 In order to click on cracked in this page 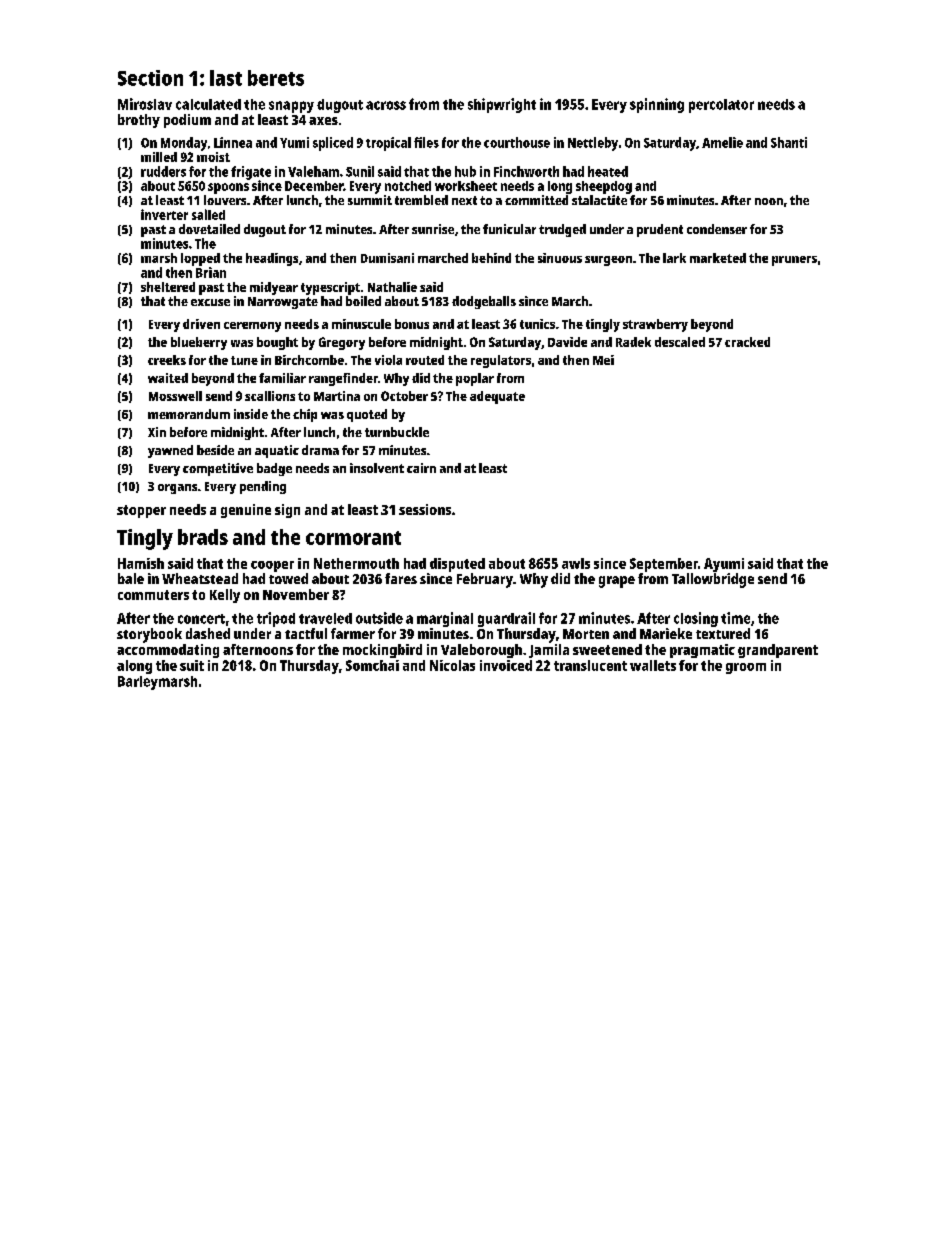, I will do `click(747, 342)`.
